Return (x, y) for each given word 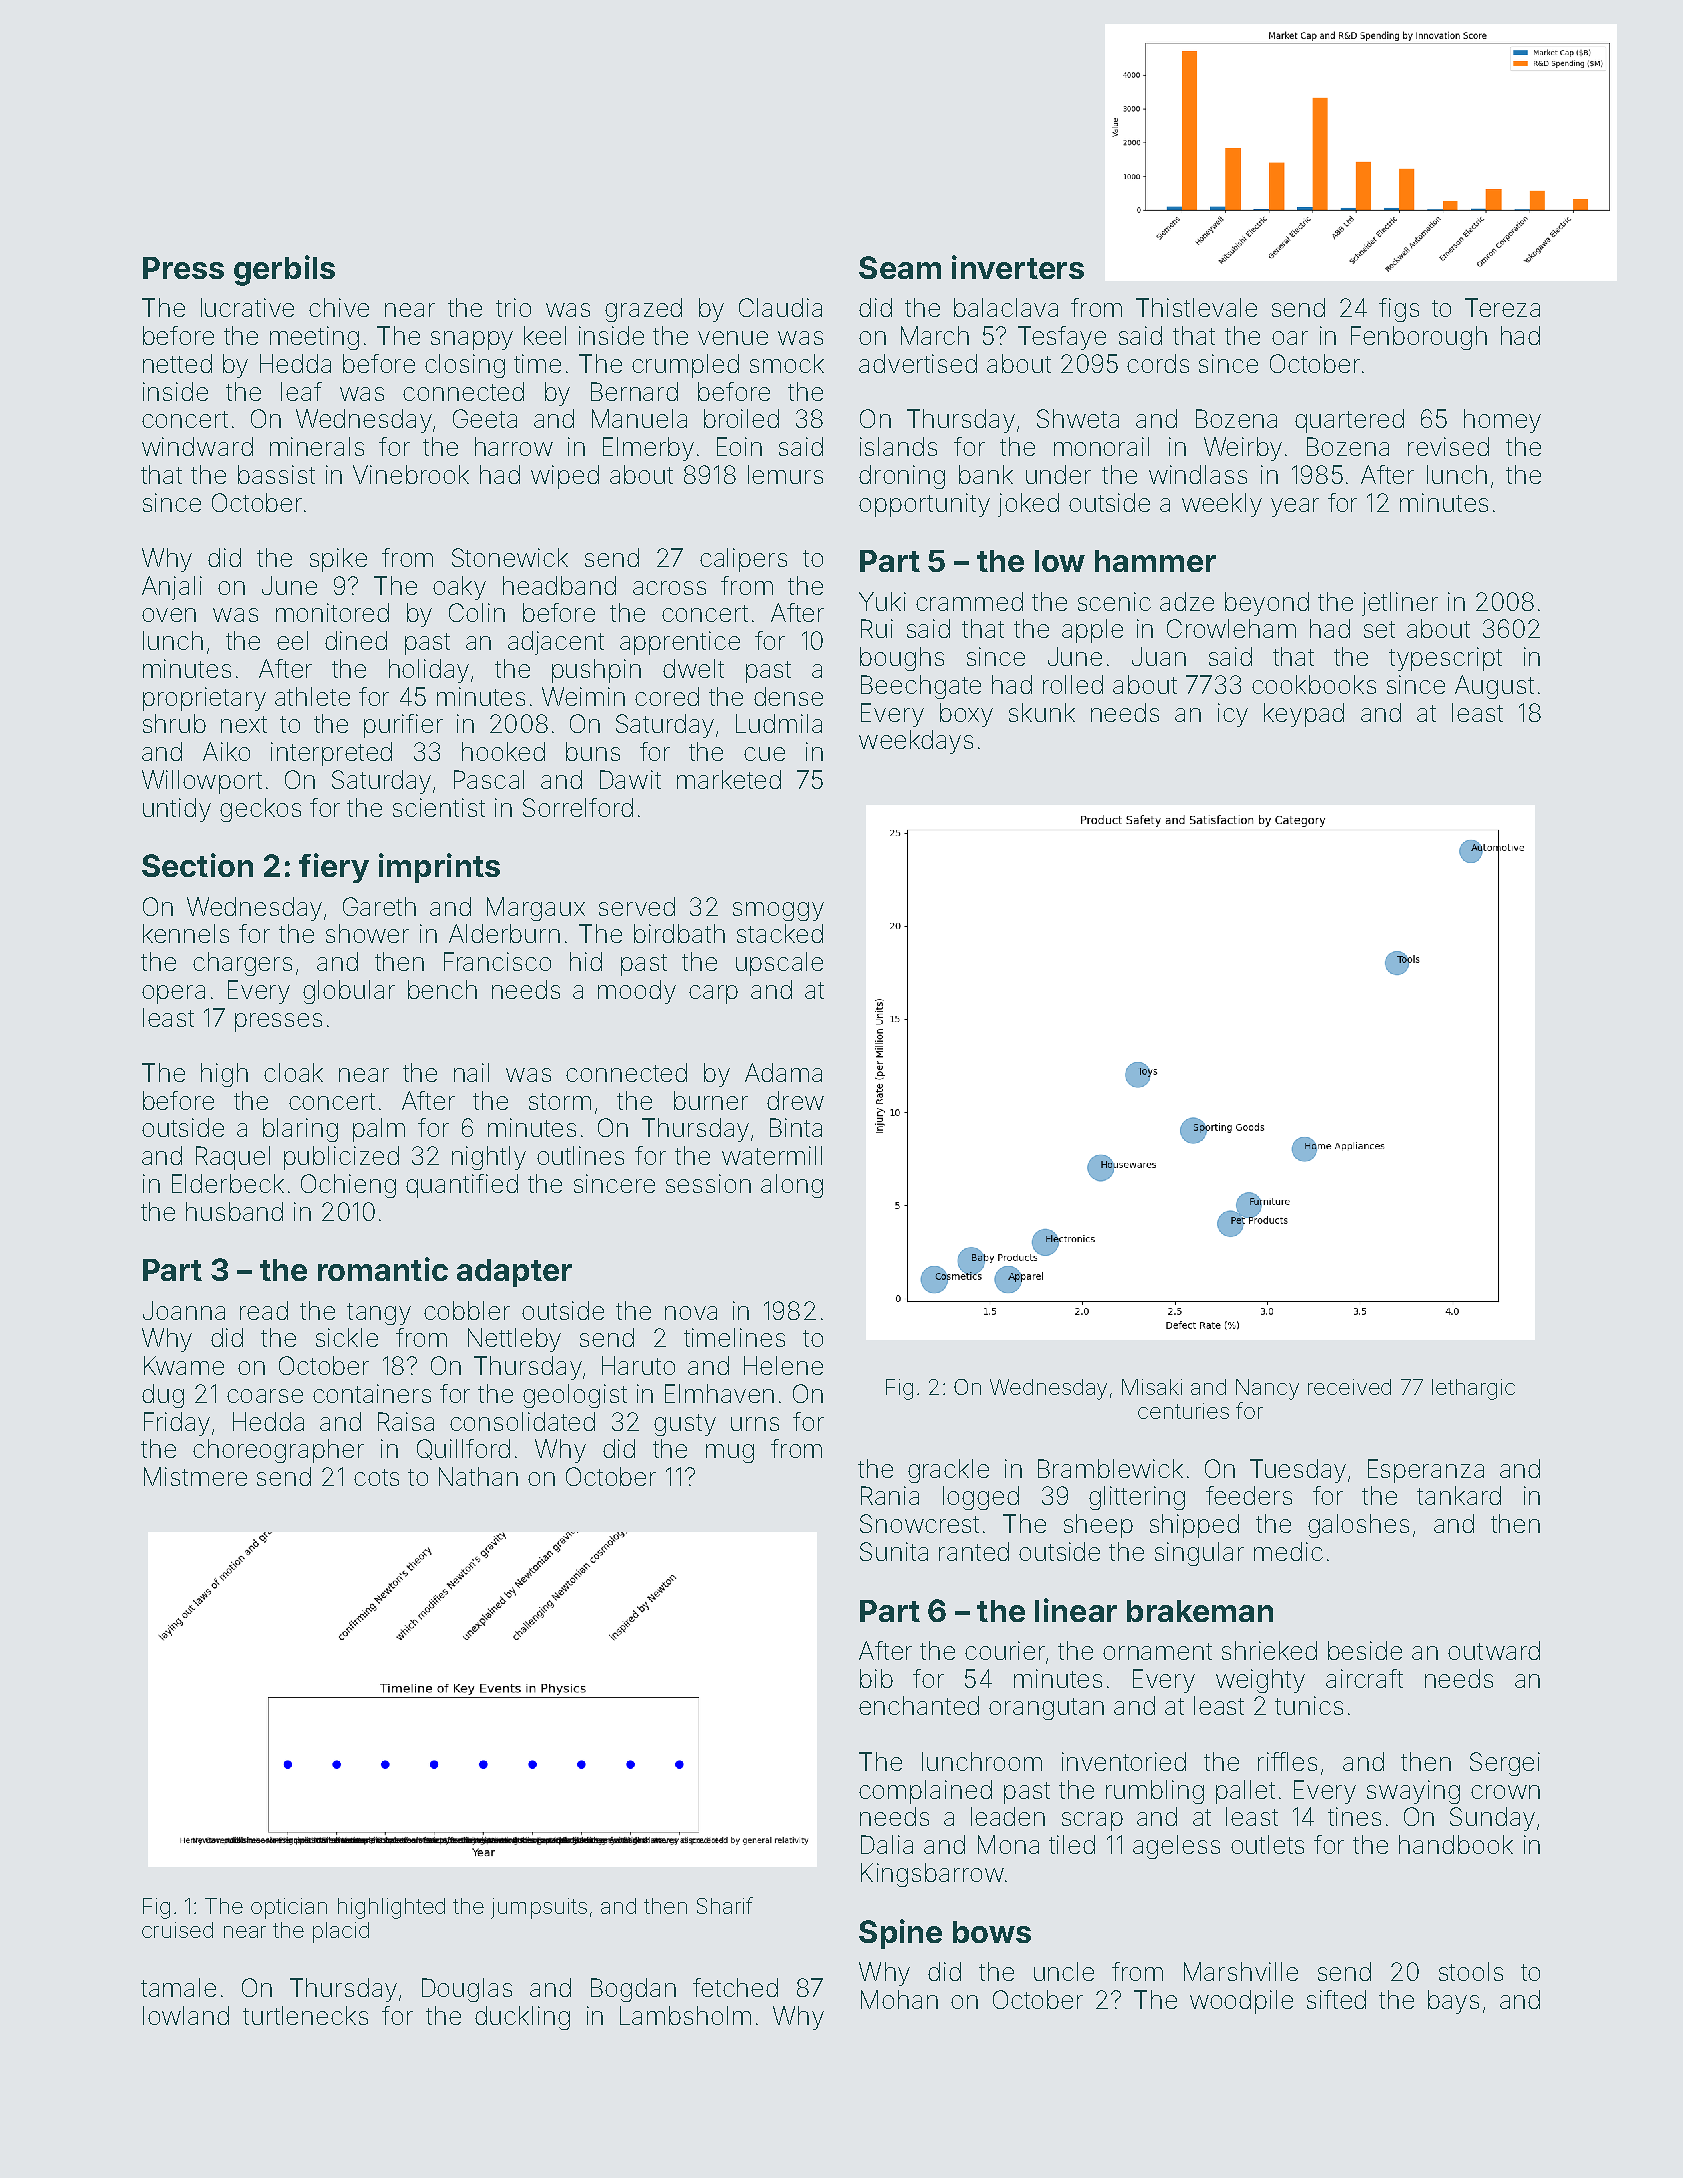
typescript (1445, 659)
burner (711, 1100)
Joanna (184, 1310)
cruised (177, 1930)
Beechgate (921, 687)
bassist (276, 474)
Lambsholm (685, 2015)
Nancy (1267, 1389)
